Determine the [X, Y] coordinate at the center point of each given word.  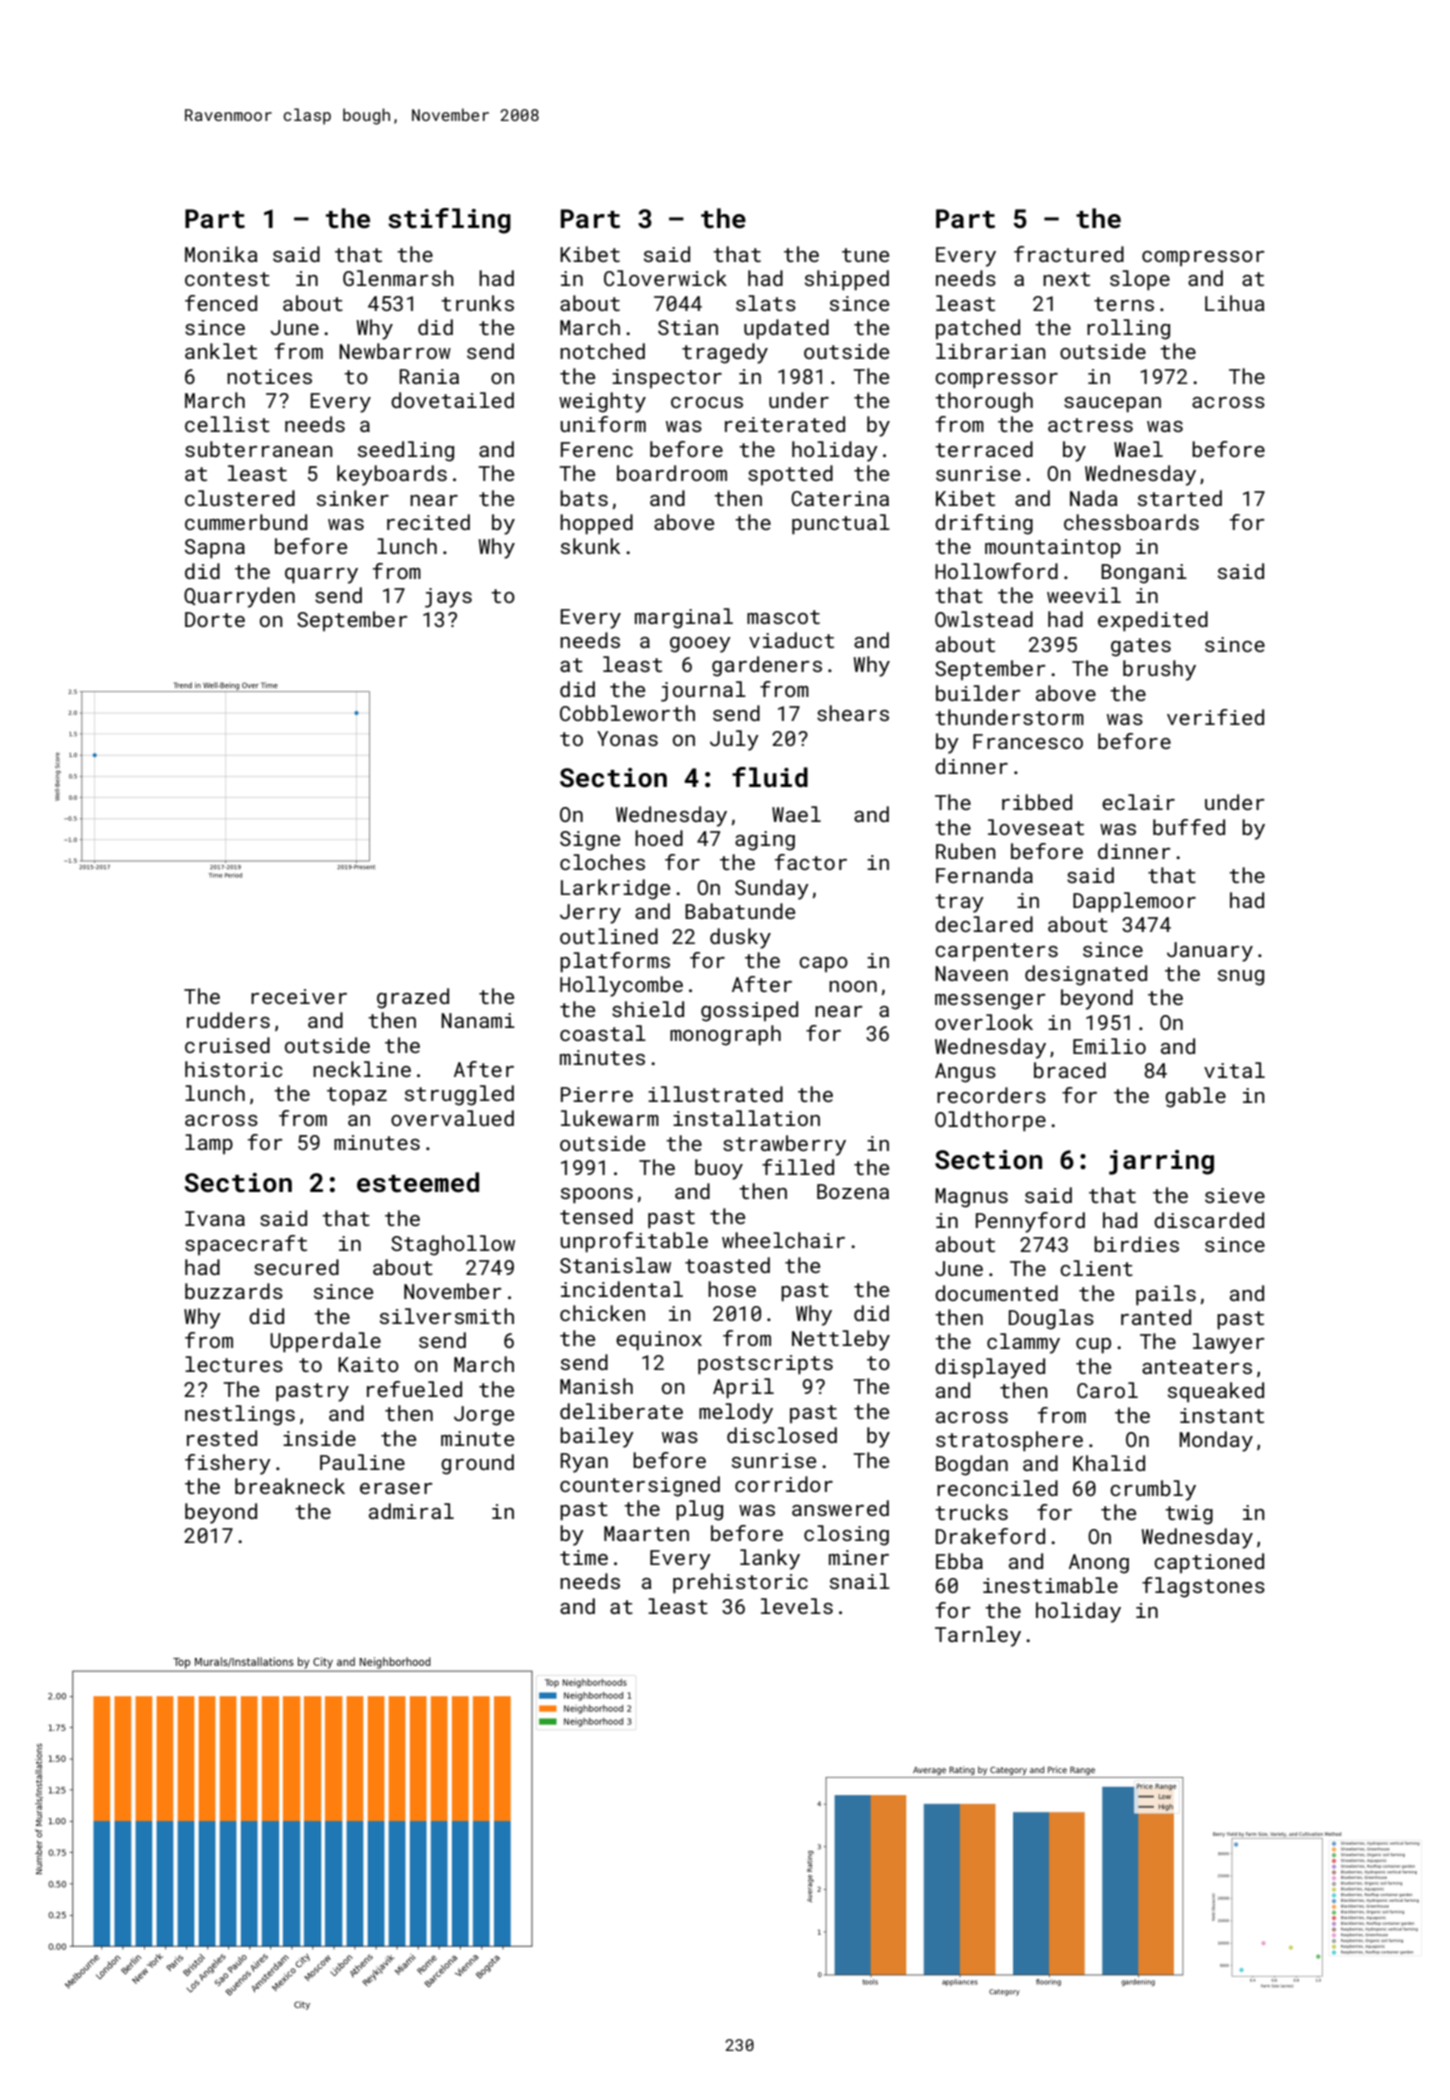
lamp [209, 1144]
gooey [700, 645]
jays [448, 598]
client [1096, 1268]
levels [797, 1606]
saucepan [1112, 405]
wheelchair [783, 1240]
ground [477, 1464]
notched [602, 351]
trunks [477, 303]
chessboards [1131, 522]
